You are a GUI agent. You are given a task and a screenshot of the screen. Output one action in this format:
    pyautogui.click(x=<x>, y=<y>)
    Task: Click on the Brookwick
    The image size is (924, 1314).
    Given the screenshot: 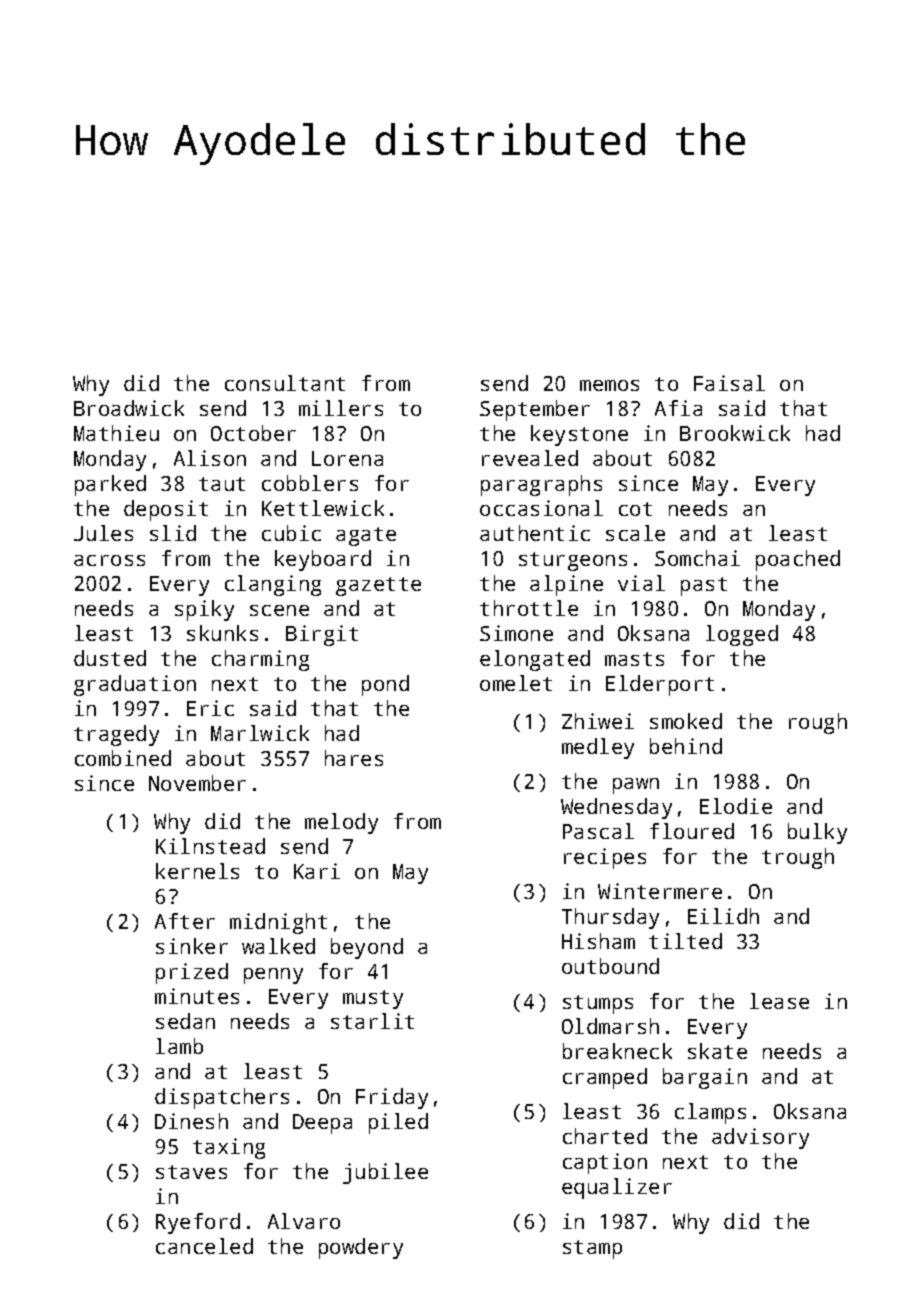 What is the action you would take?
    pyautogui.click(x=735, y=433)
